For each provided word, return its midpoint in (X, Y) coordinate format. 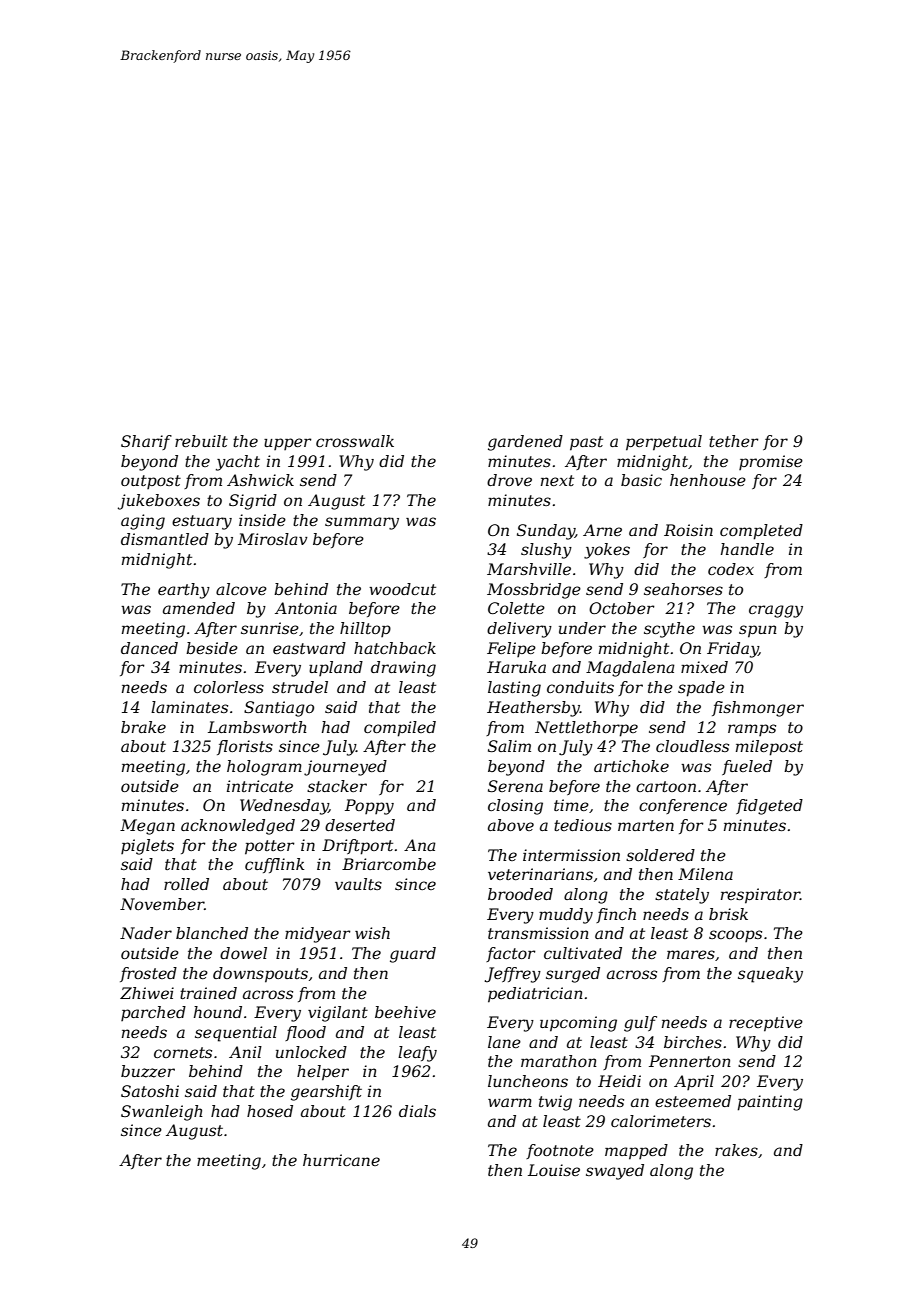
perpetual (664, 443)
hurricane (341, 1160)
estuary (202, 522)
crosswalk (355, 441)
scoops (735, 936)
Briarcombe (389, 864)
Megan (147, 827)
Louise (554, 1170)
